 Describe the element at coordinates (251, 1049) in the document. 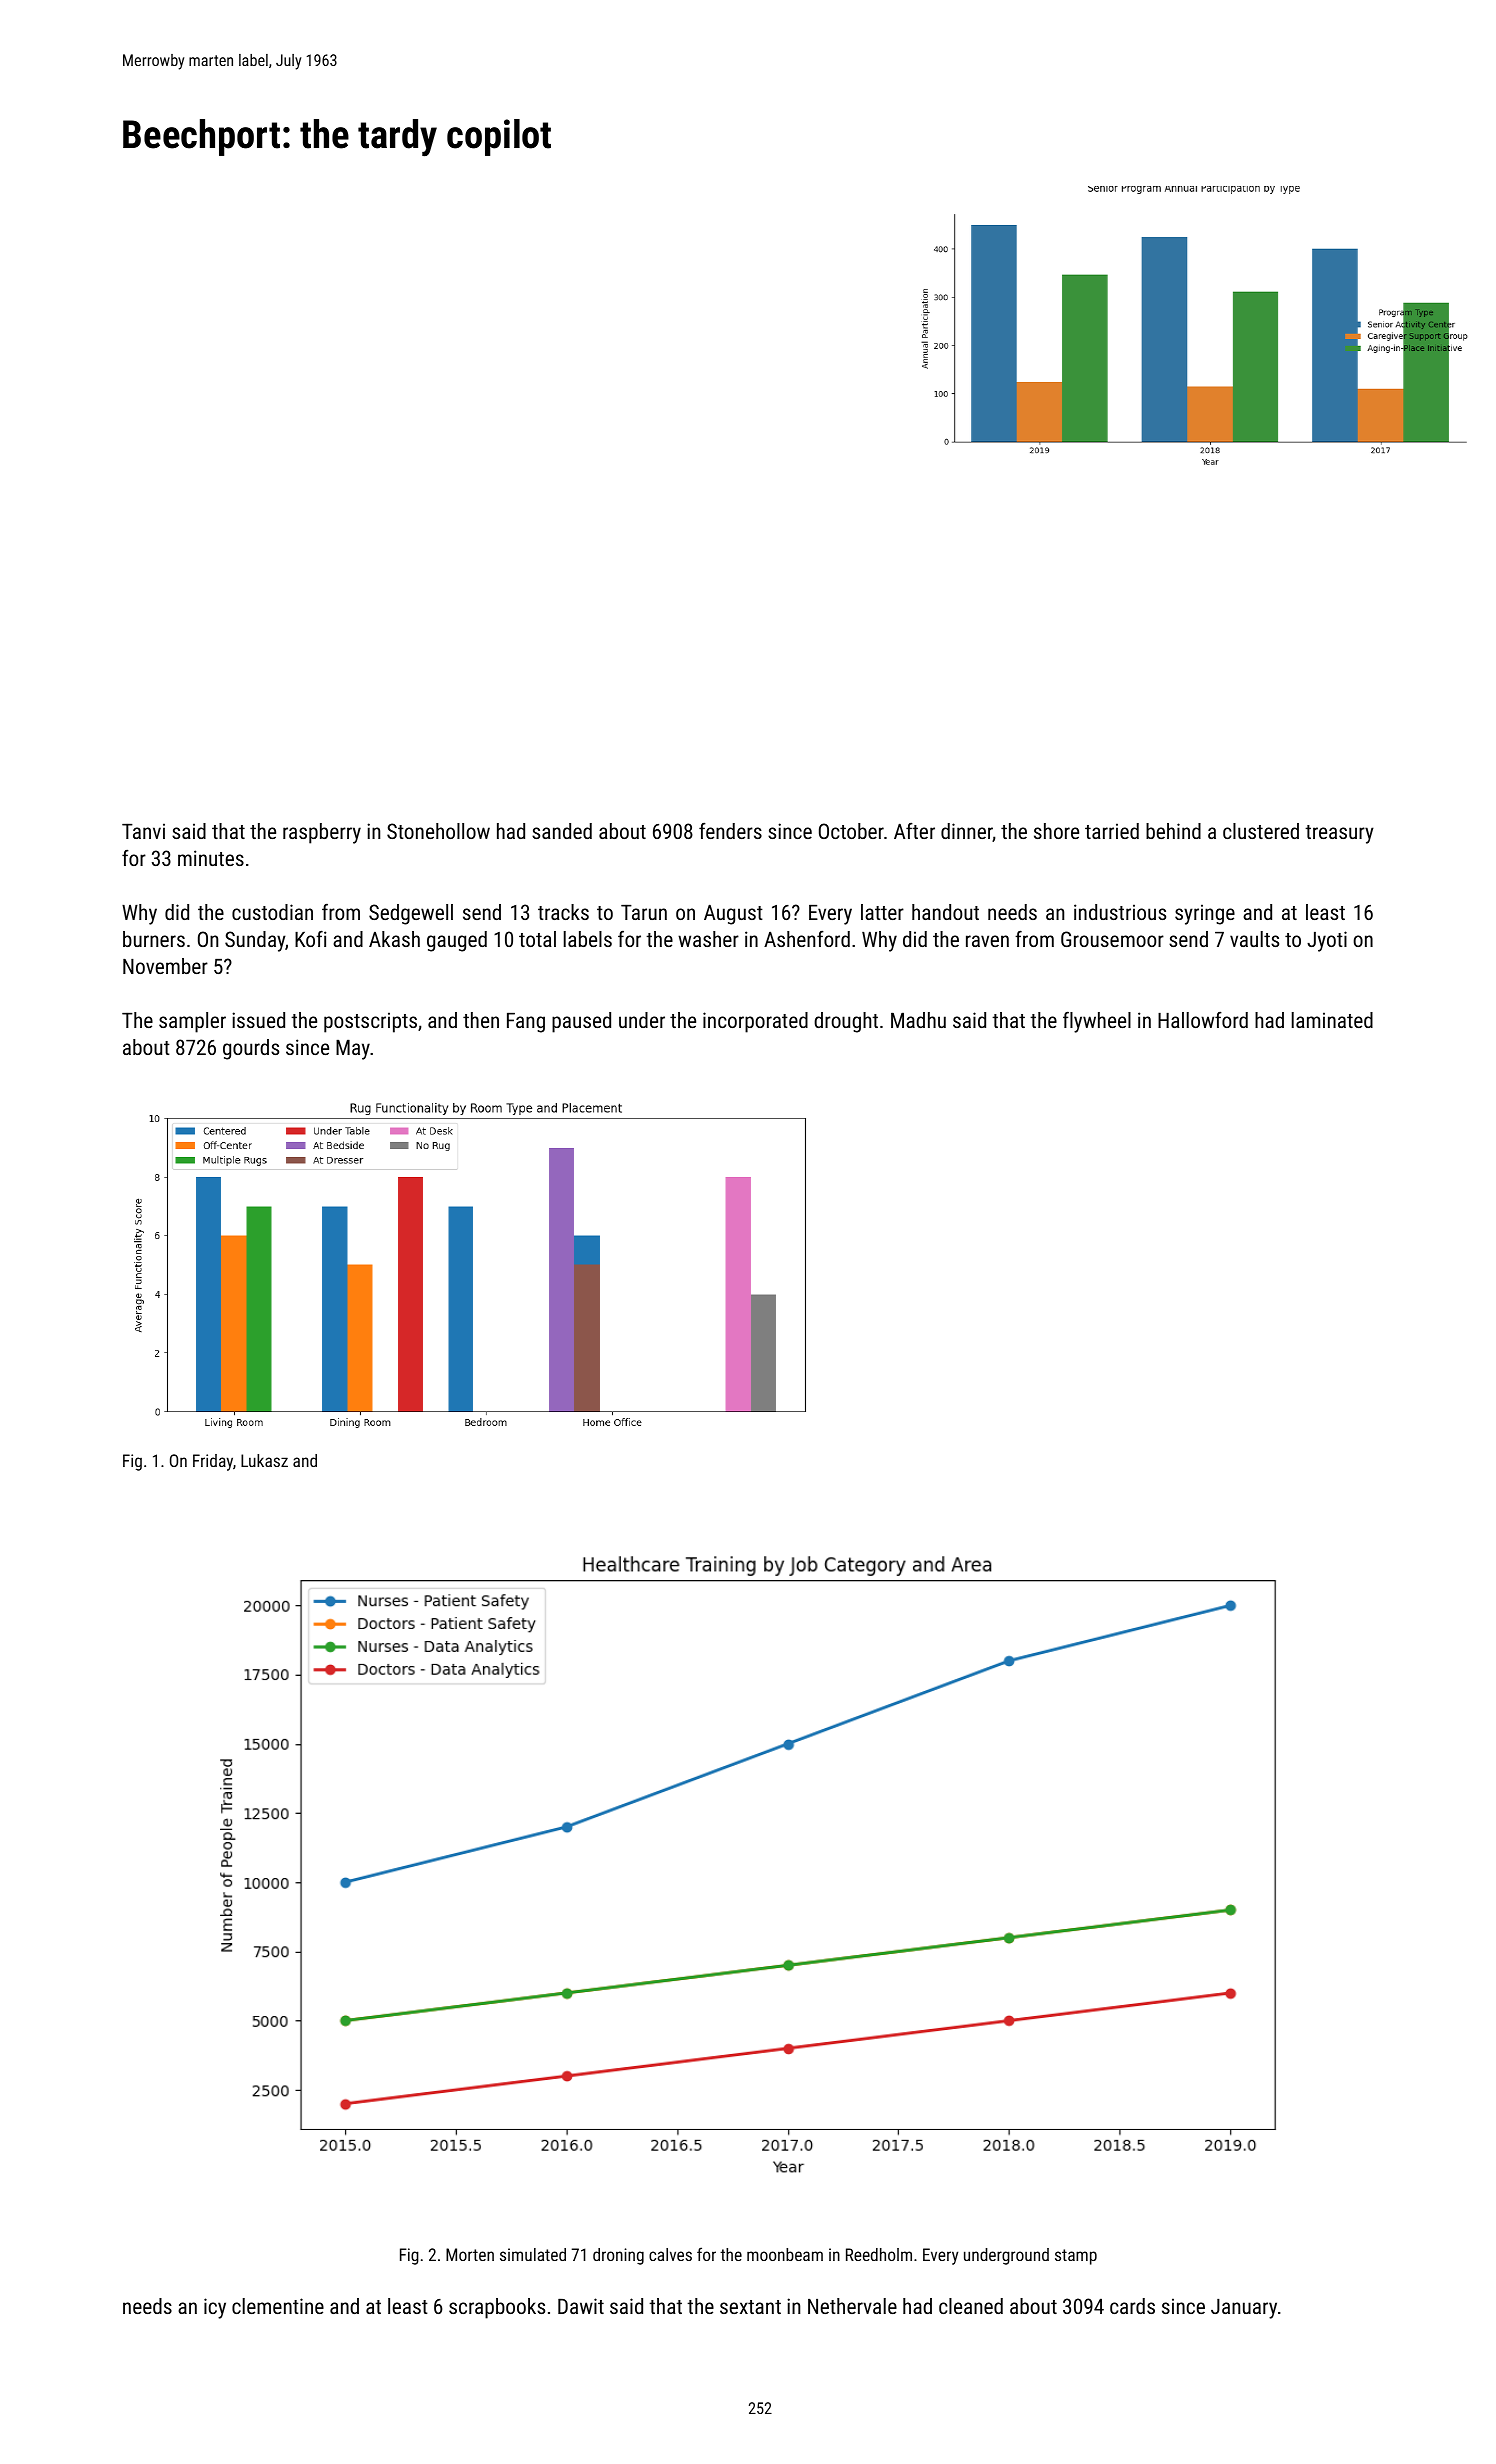

I see `gourds` at that location.
